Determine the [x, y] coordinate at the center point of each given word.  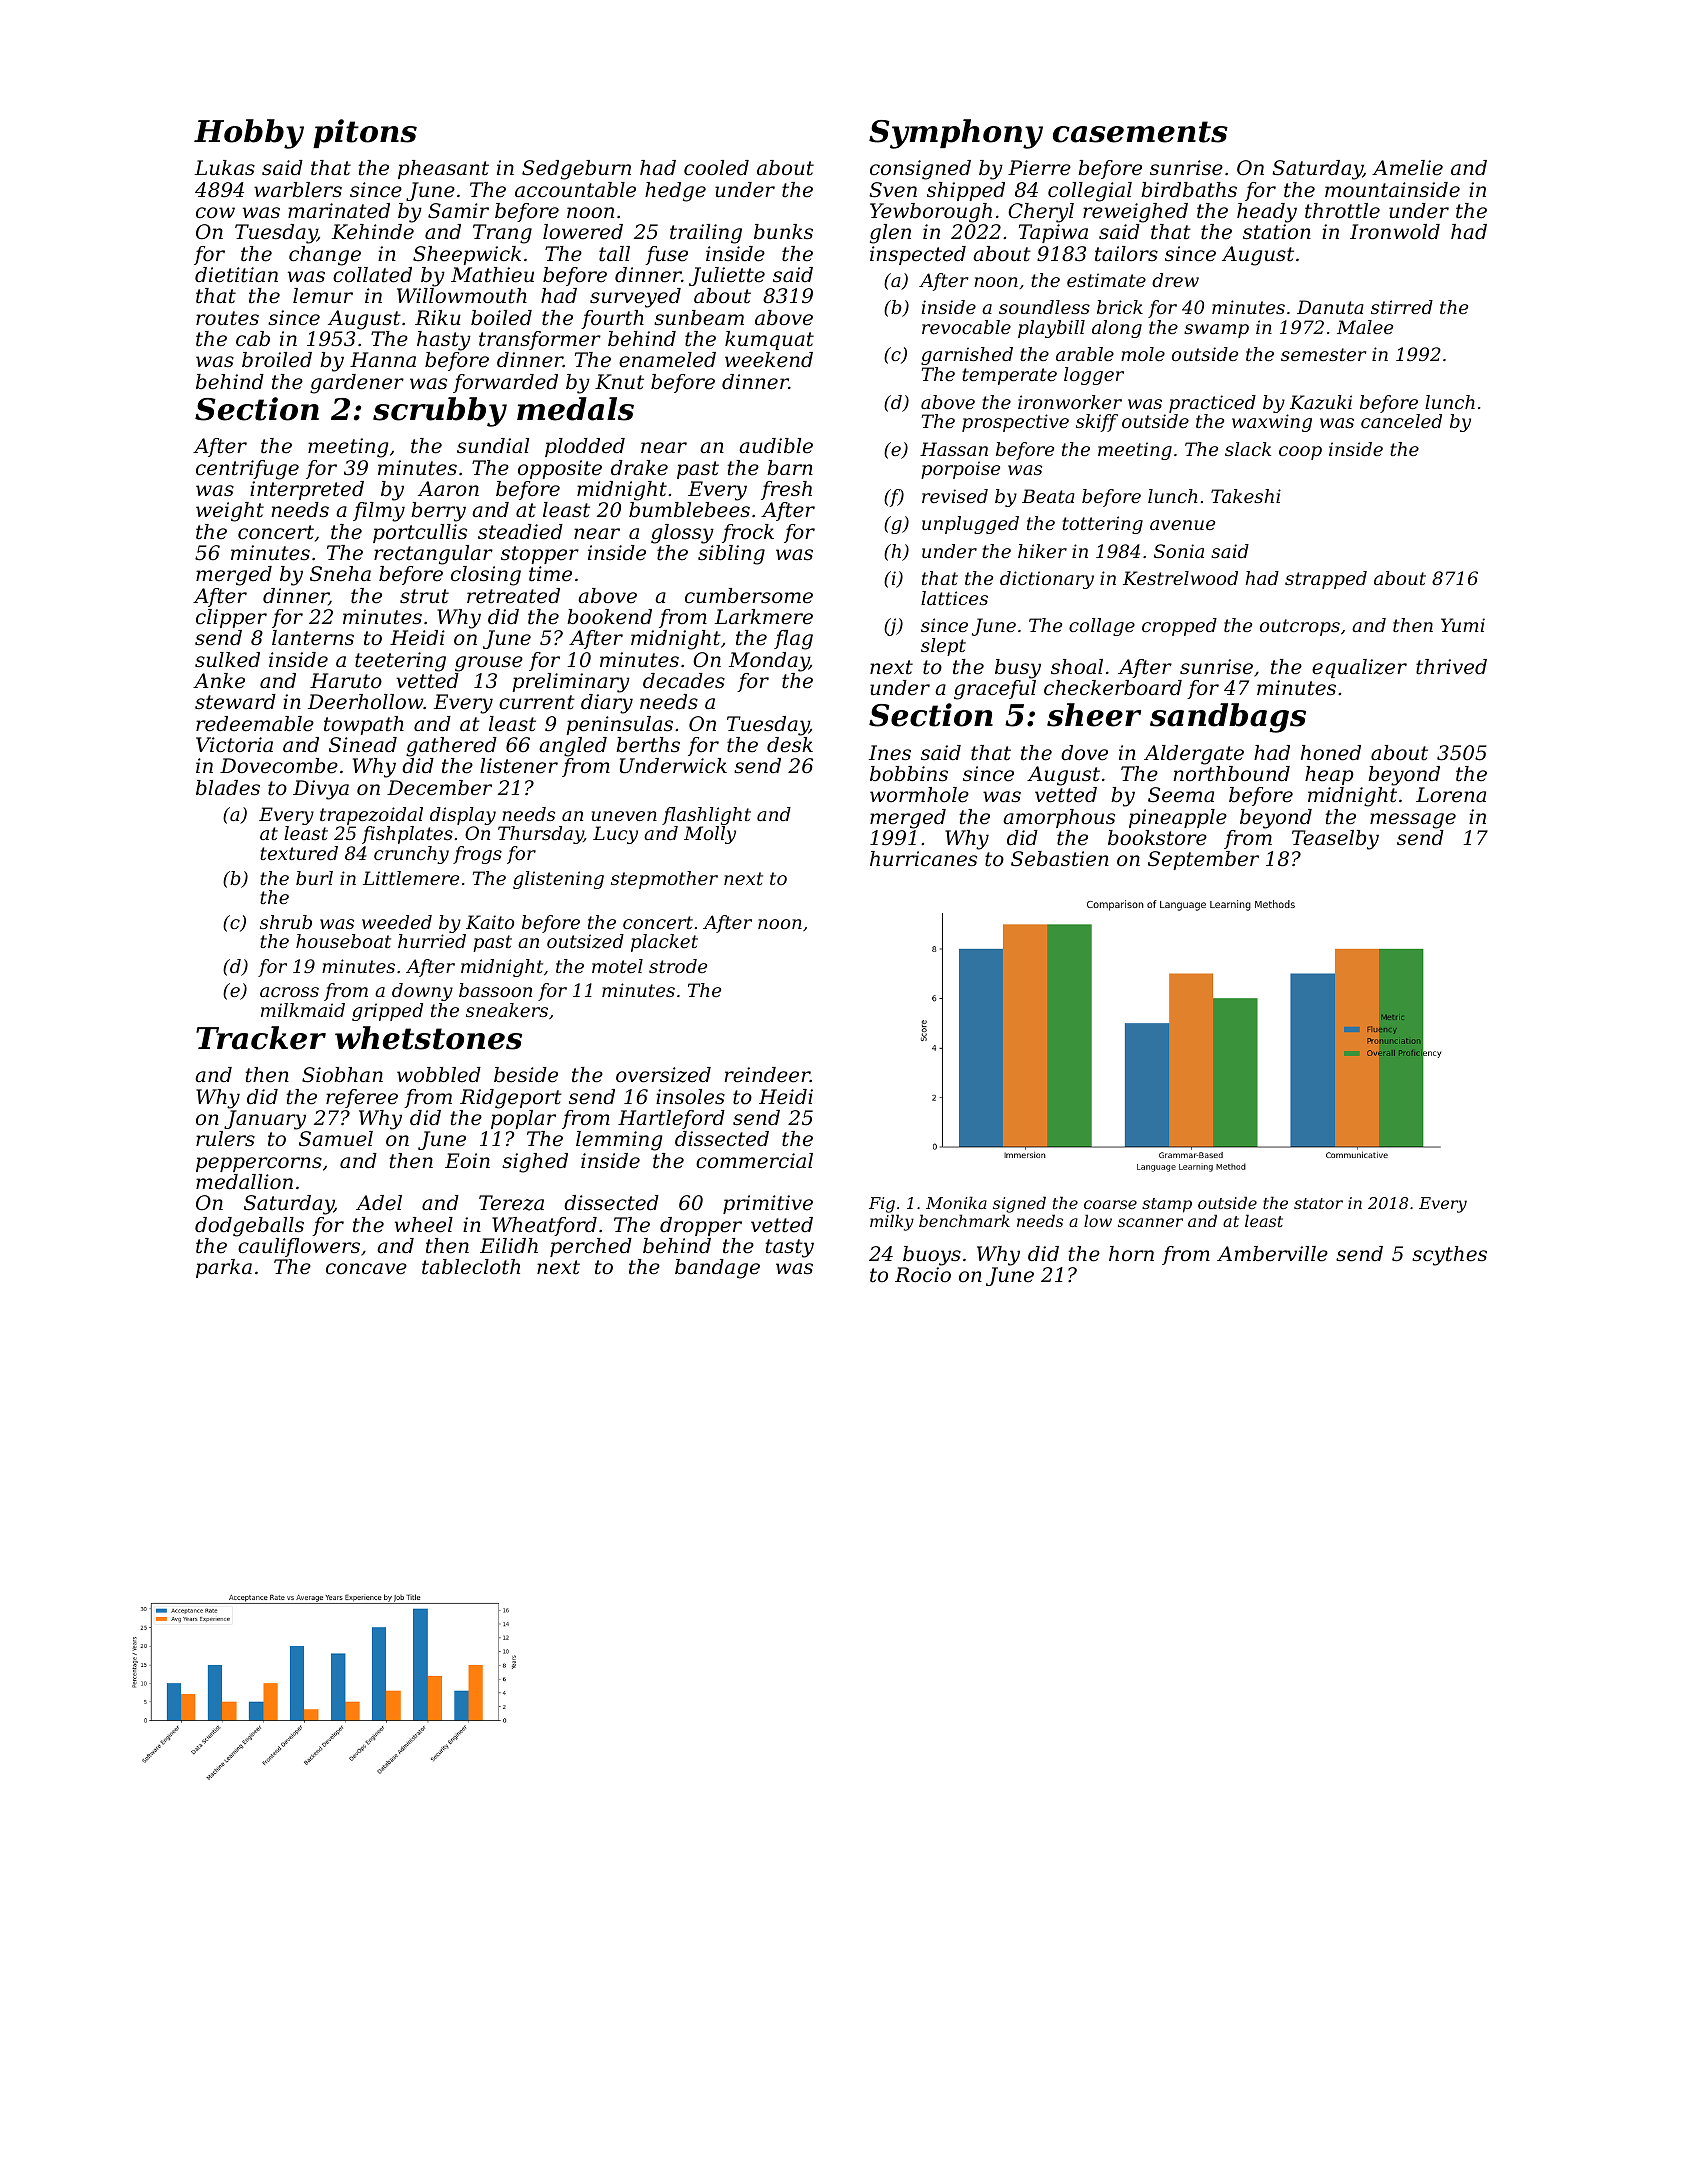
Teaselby [1335, 840]
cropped [1179, 627]
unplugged [970, 525]
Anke [219, 681]
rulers [225, 1139]
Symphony [956, 134]
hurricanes [923, 859]
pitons [365, 133]
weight [230, 512]
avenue [1182, 525]
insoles [690, 1097]
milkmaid [303, 1010]
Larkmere [764, 617]
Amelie [1407, 168]
